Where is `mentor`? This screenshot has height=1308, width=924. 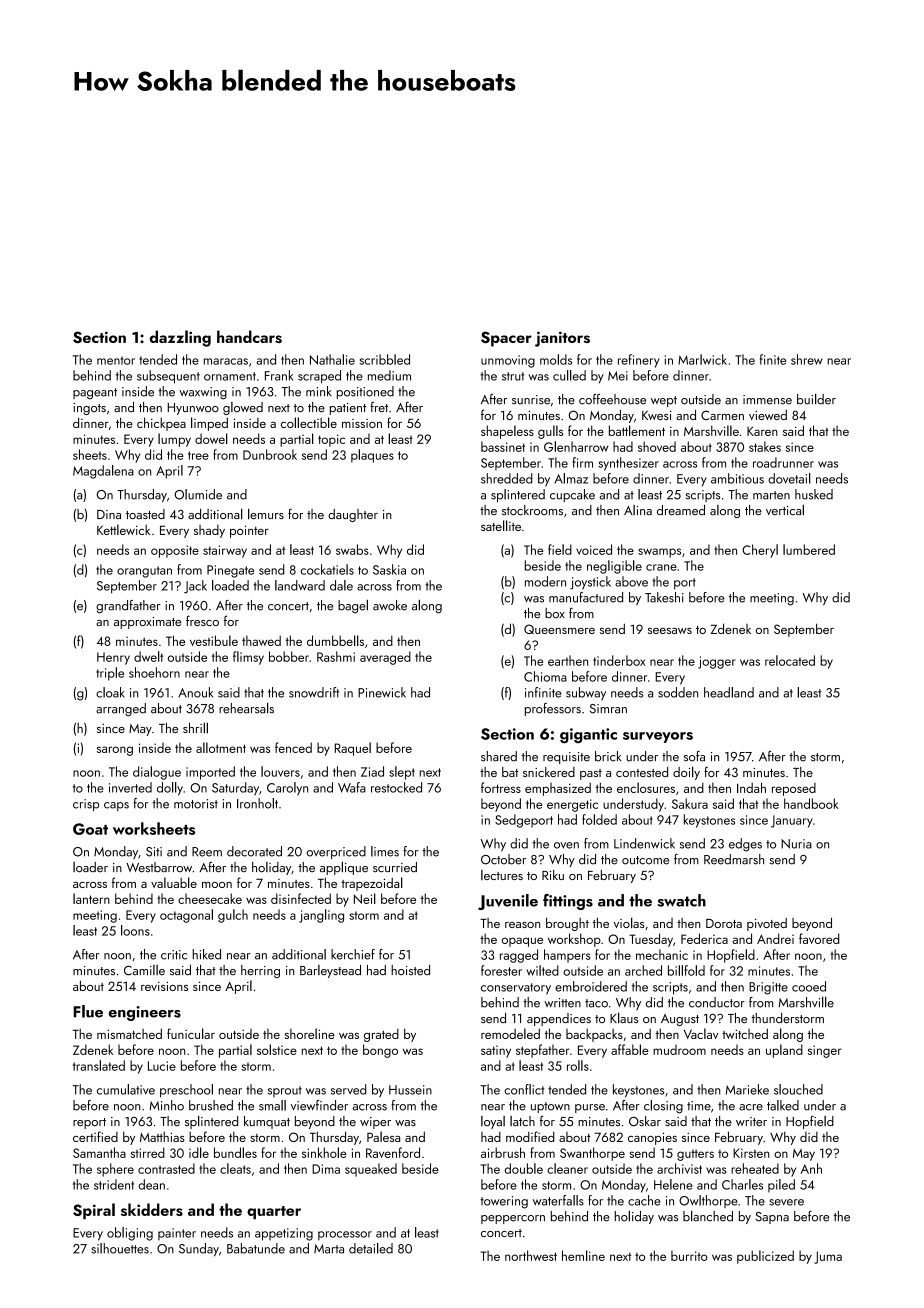
mentor is located at coordinates (116, 360).
